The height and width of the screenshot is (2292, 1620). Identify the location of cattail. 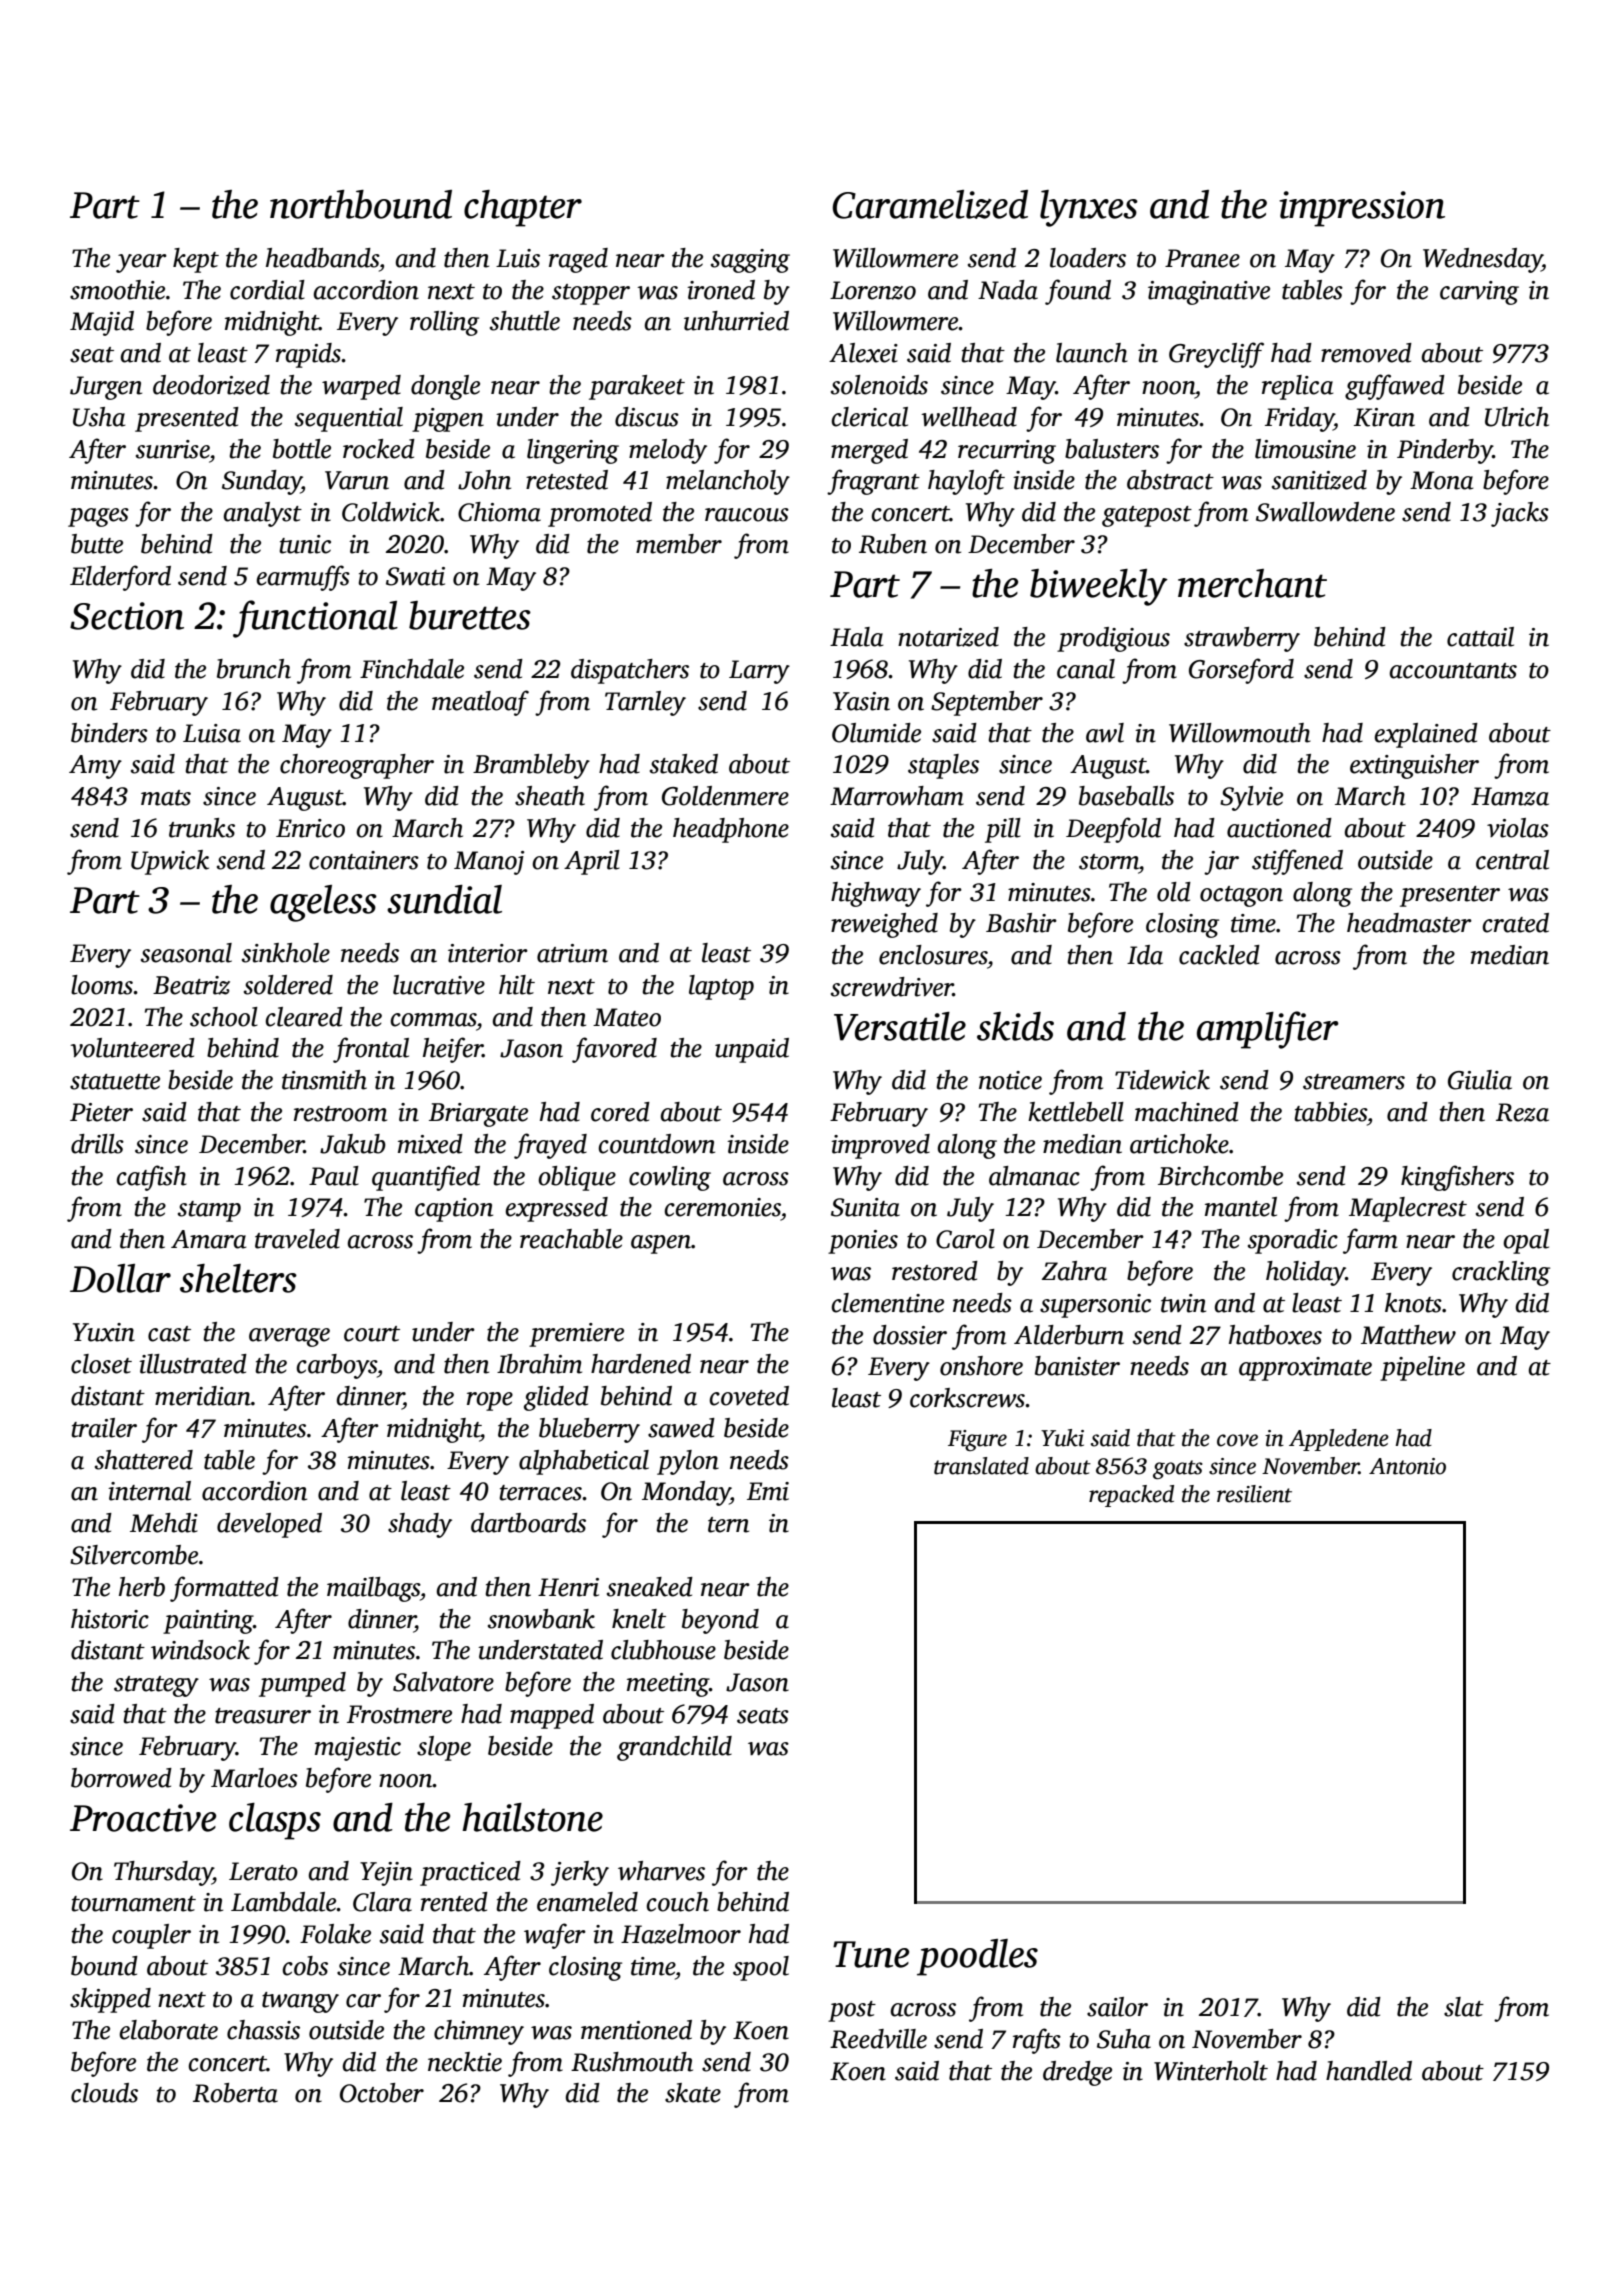
(1480, 637).
